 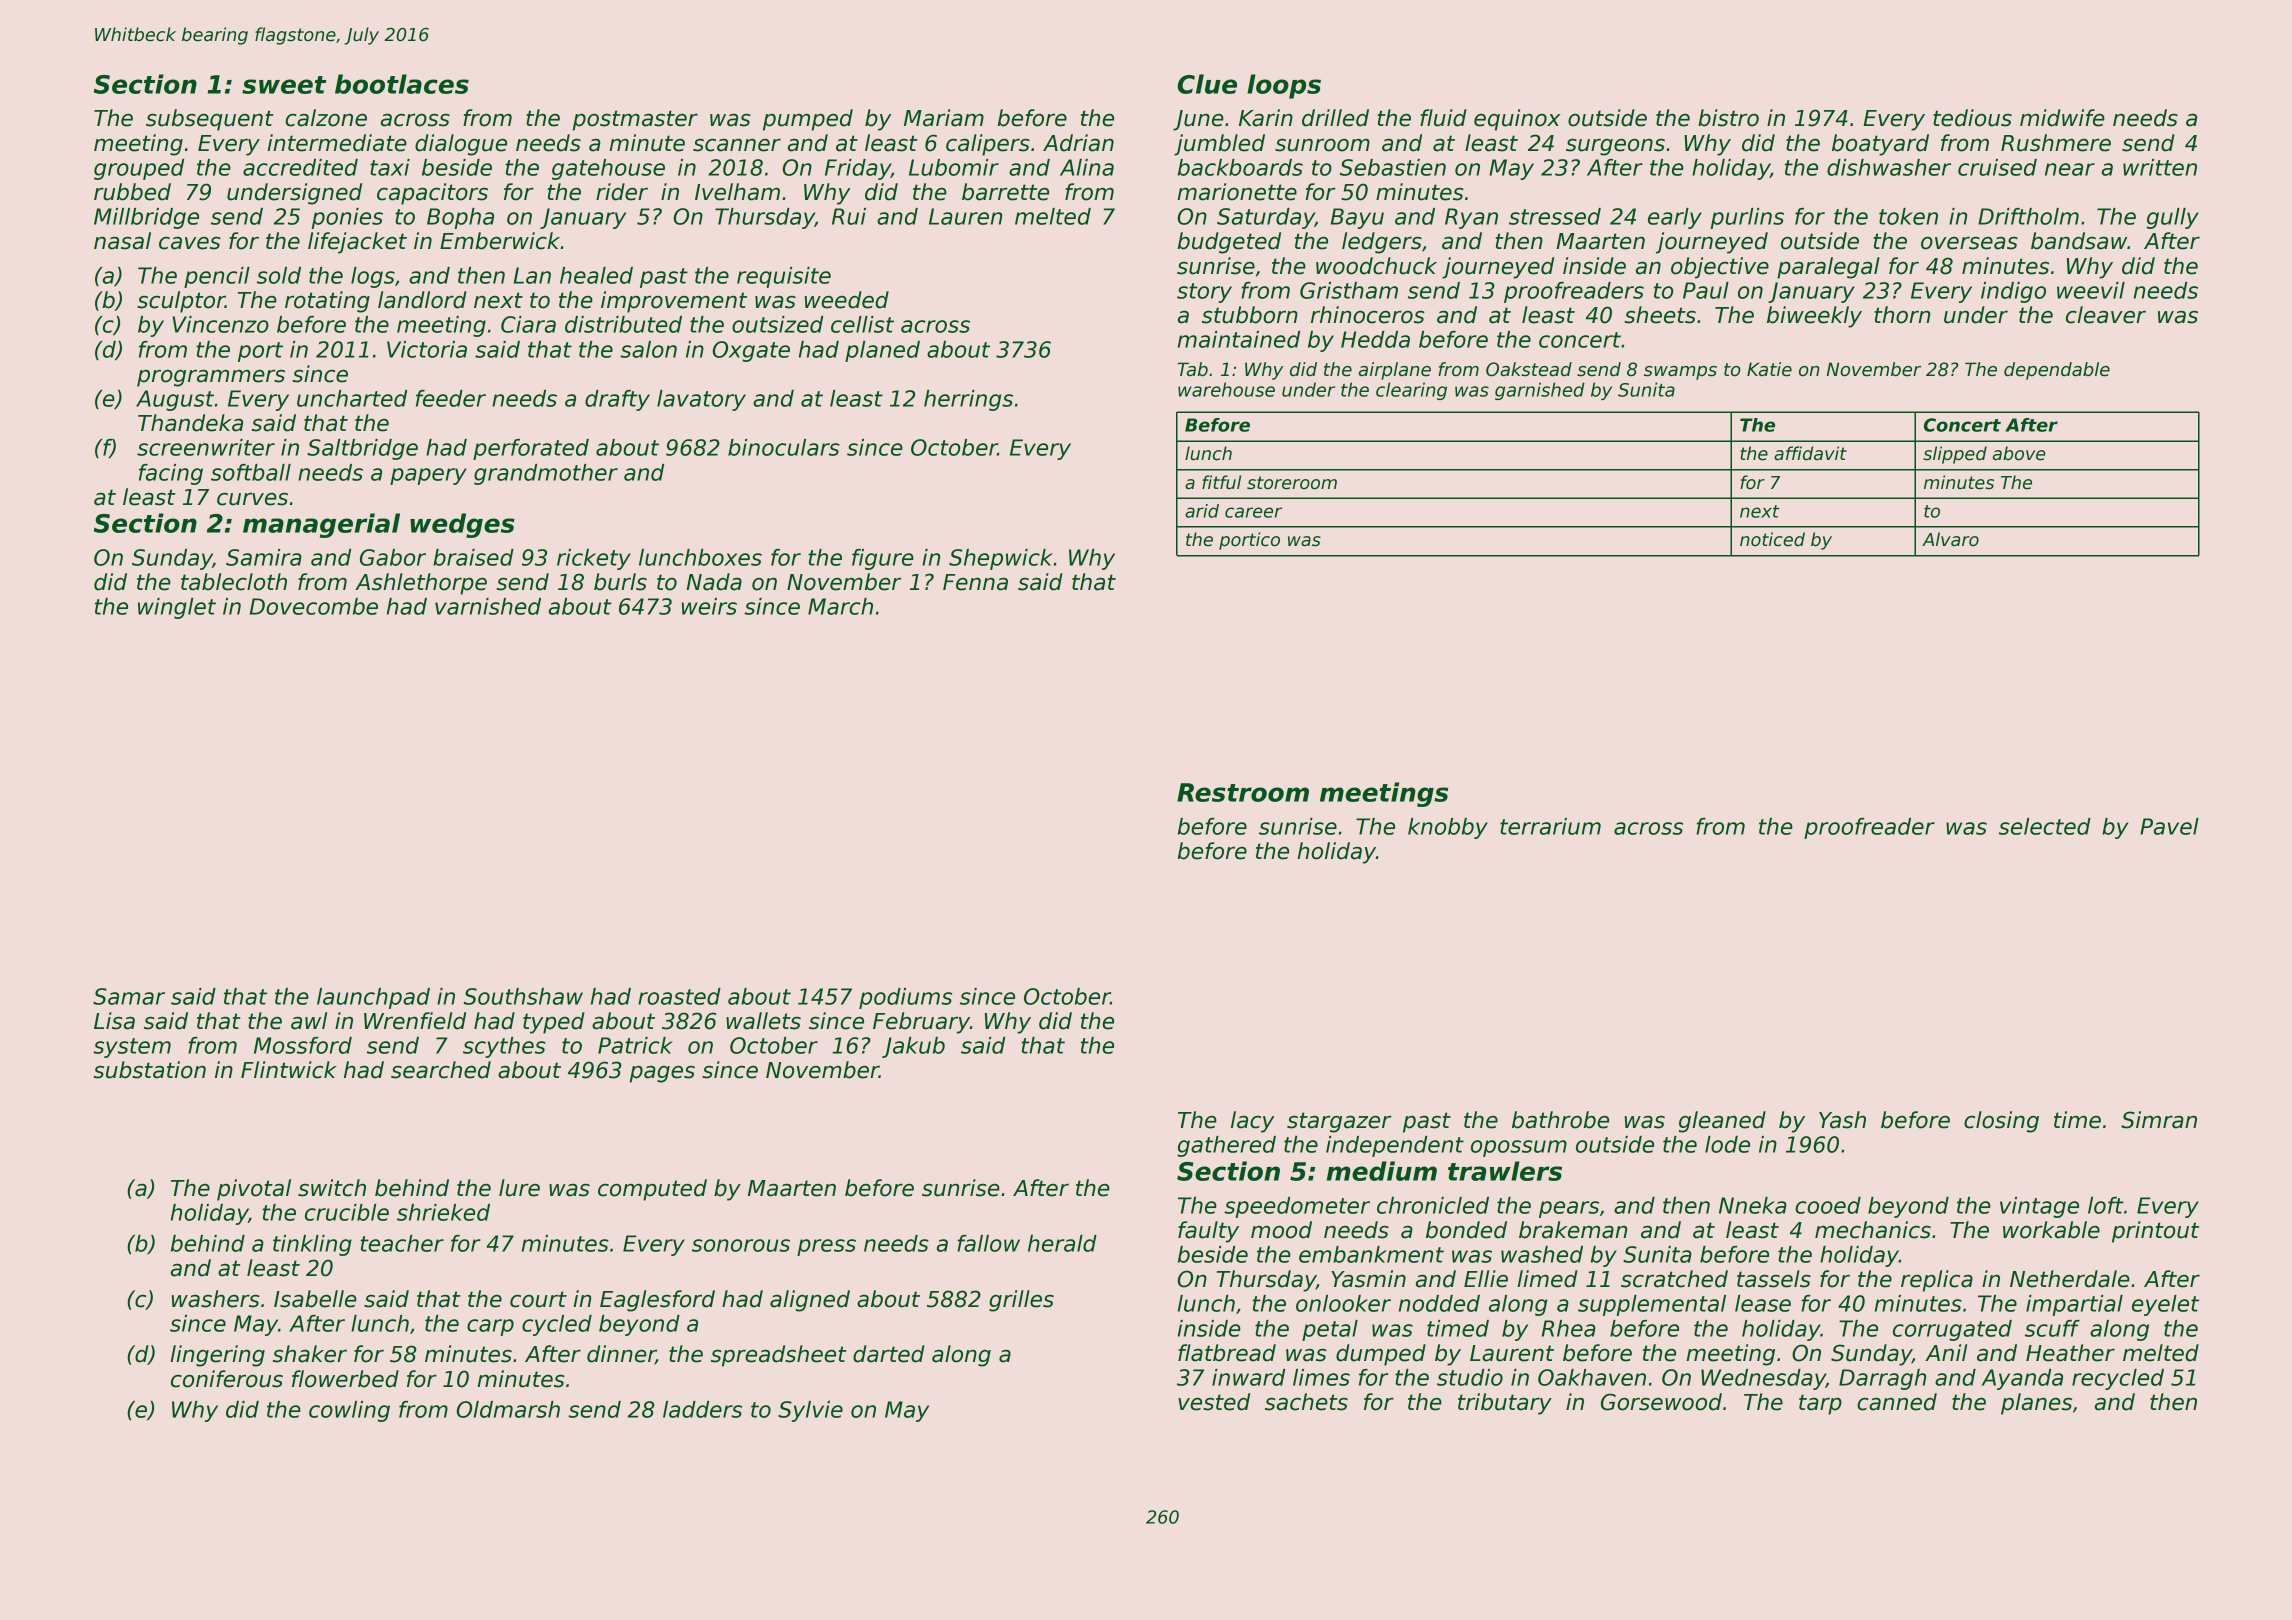 What do you see at coordinates (2079, 241) in the image?
I see `bandsaw` at bounding box center [2079, 241].
